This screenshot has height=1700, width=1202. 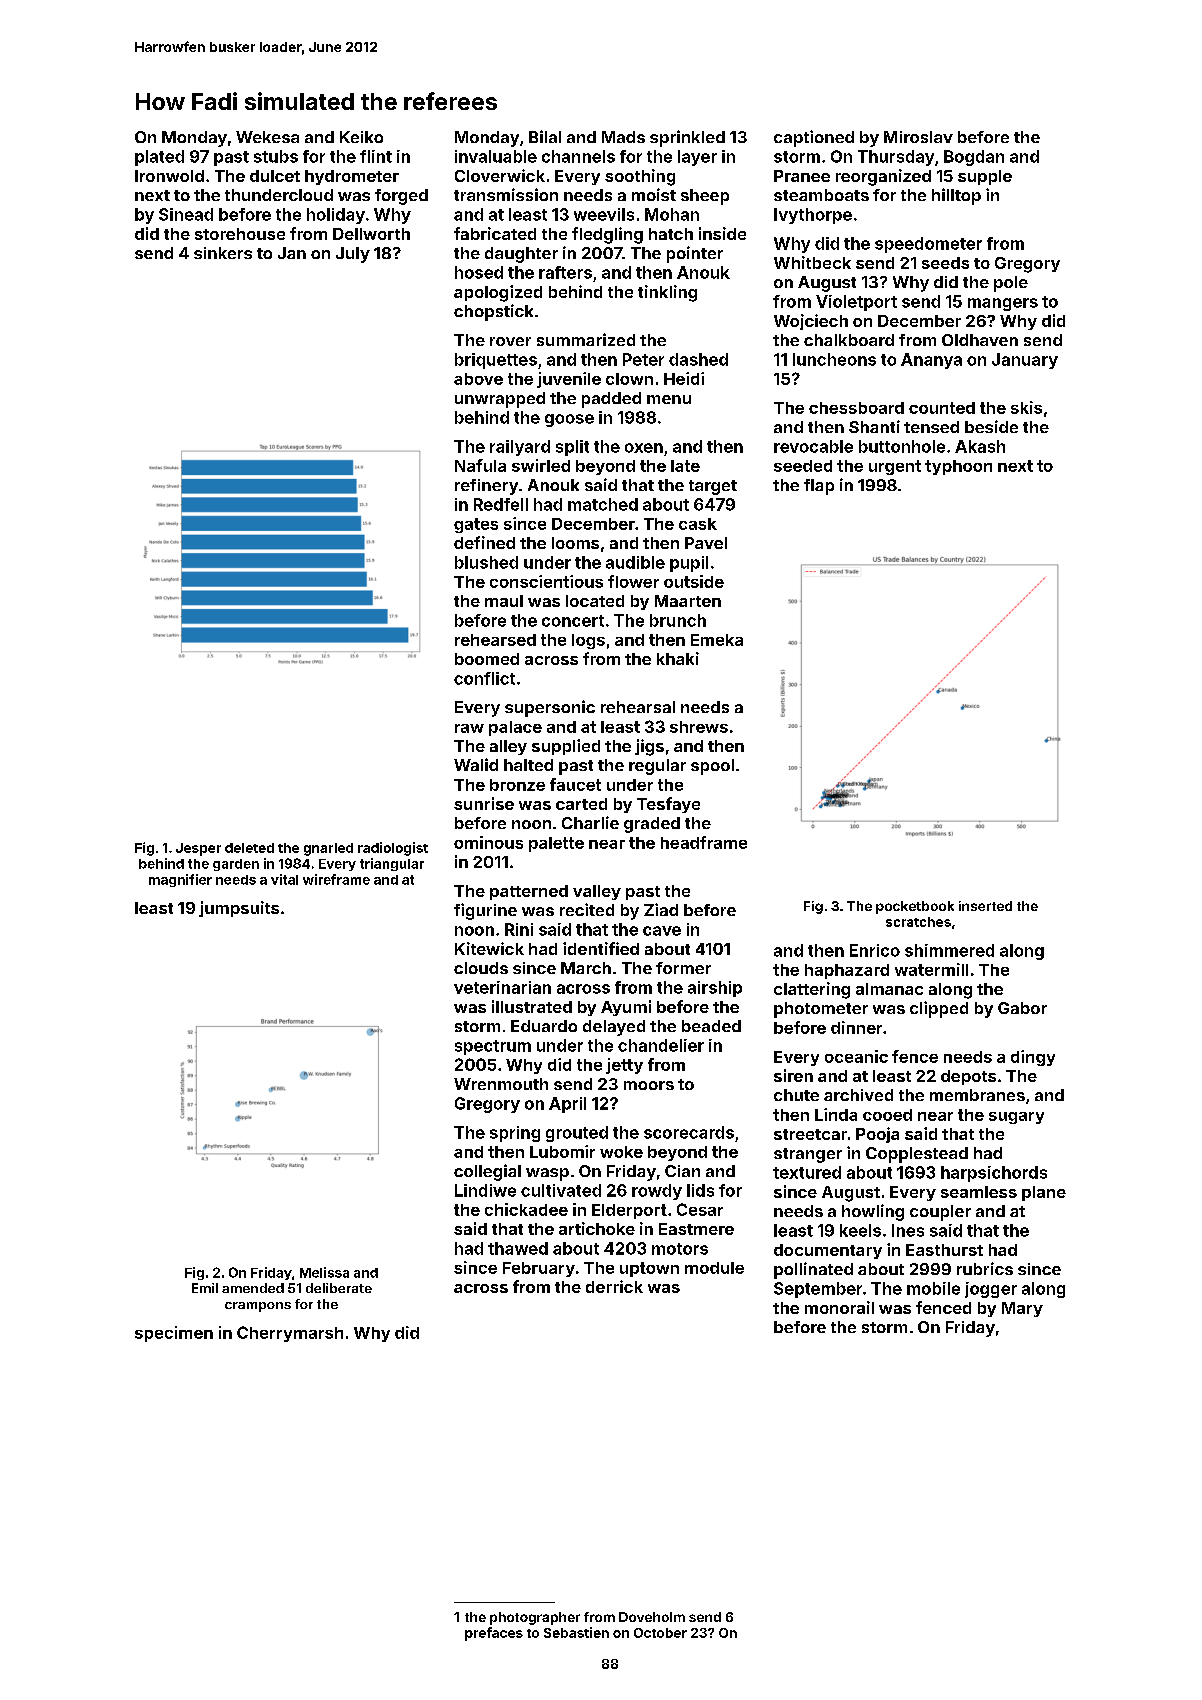 What do you see at coordinates (240, 234) in the screenshot?
I see `storehouse` at bounding box center [240, 234].
